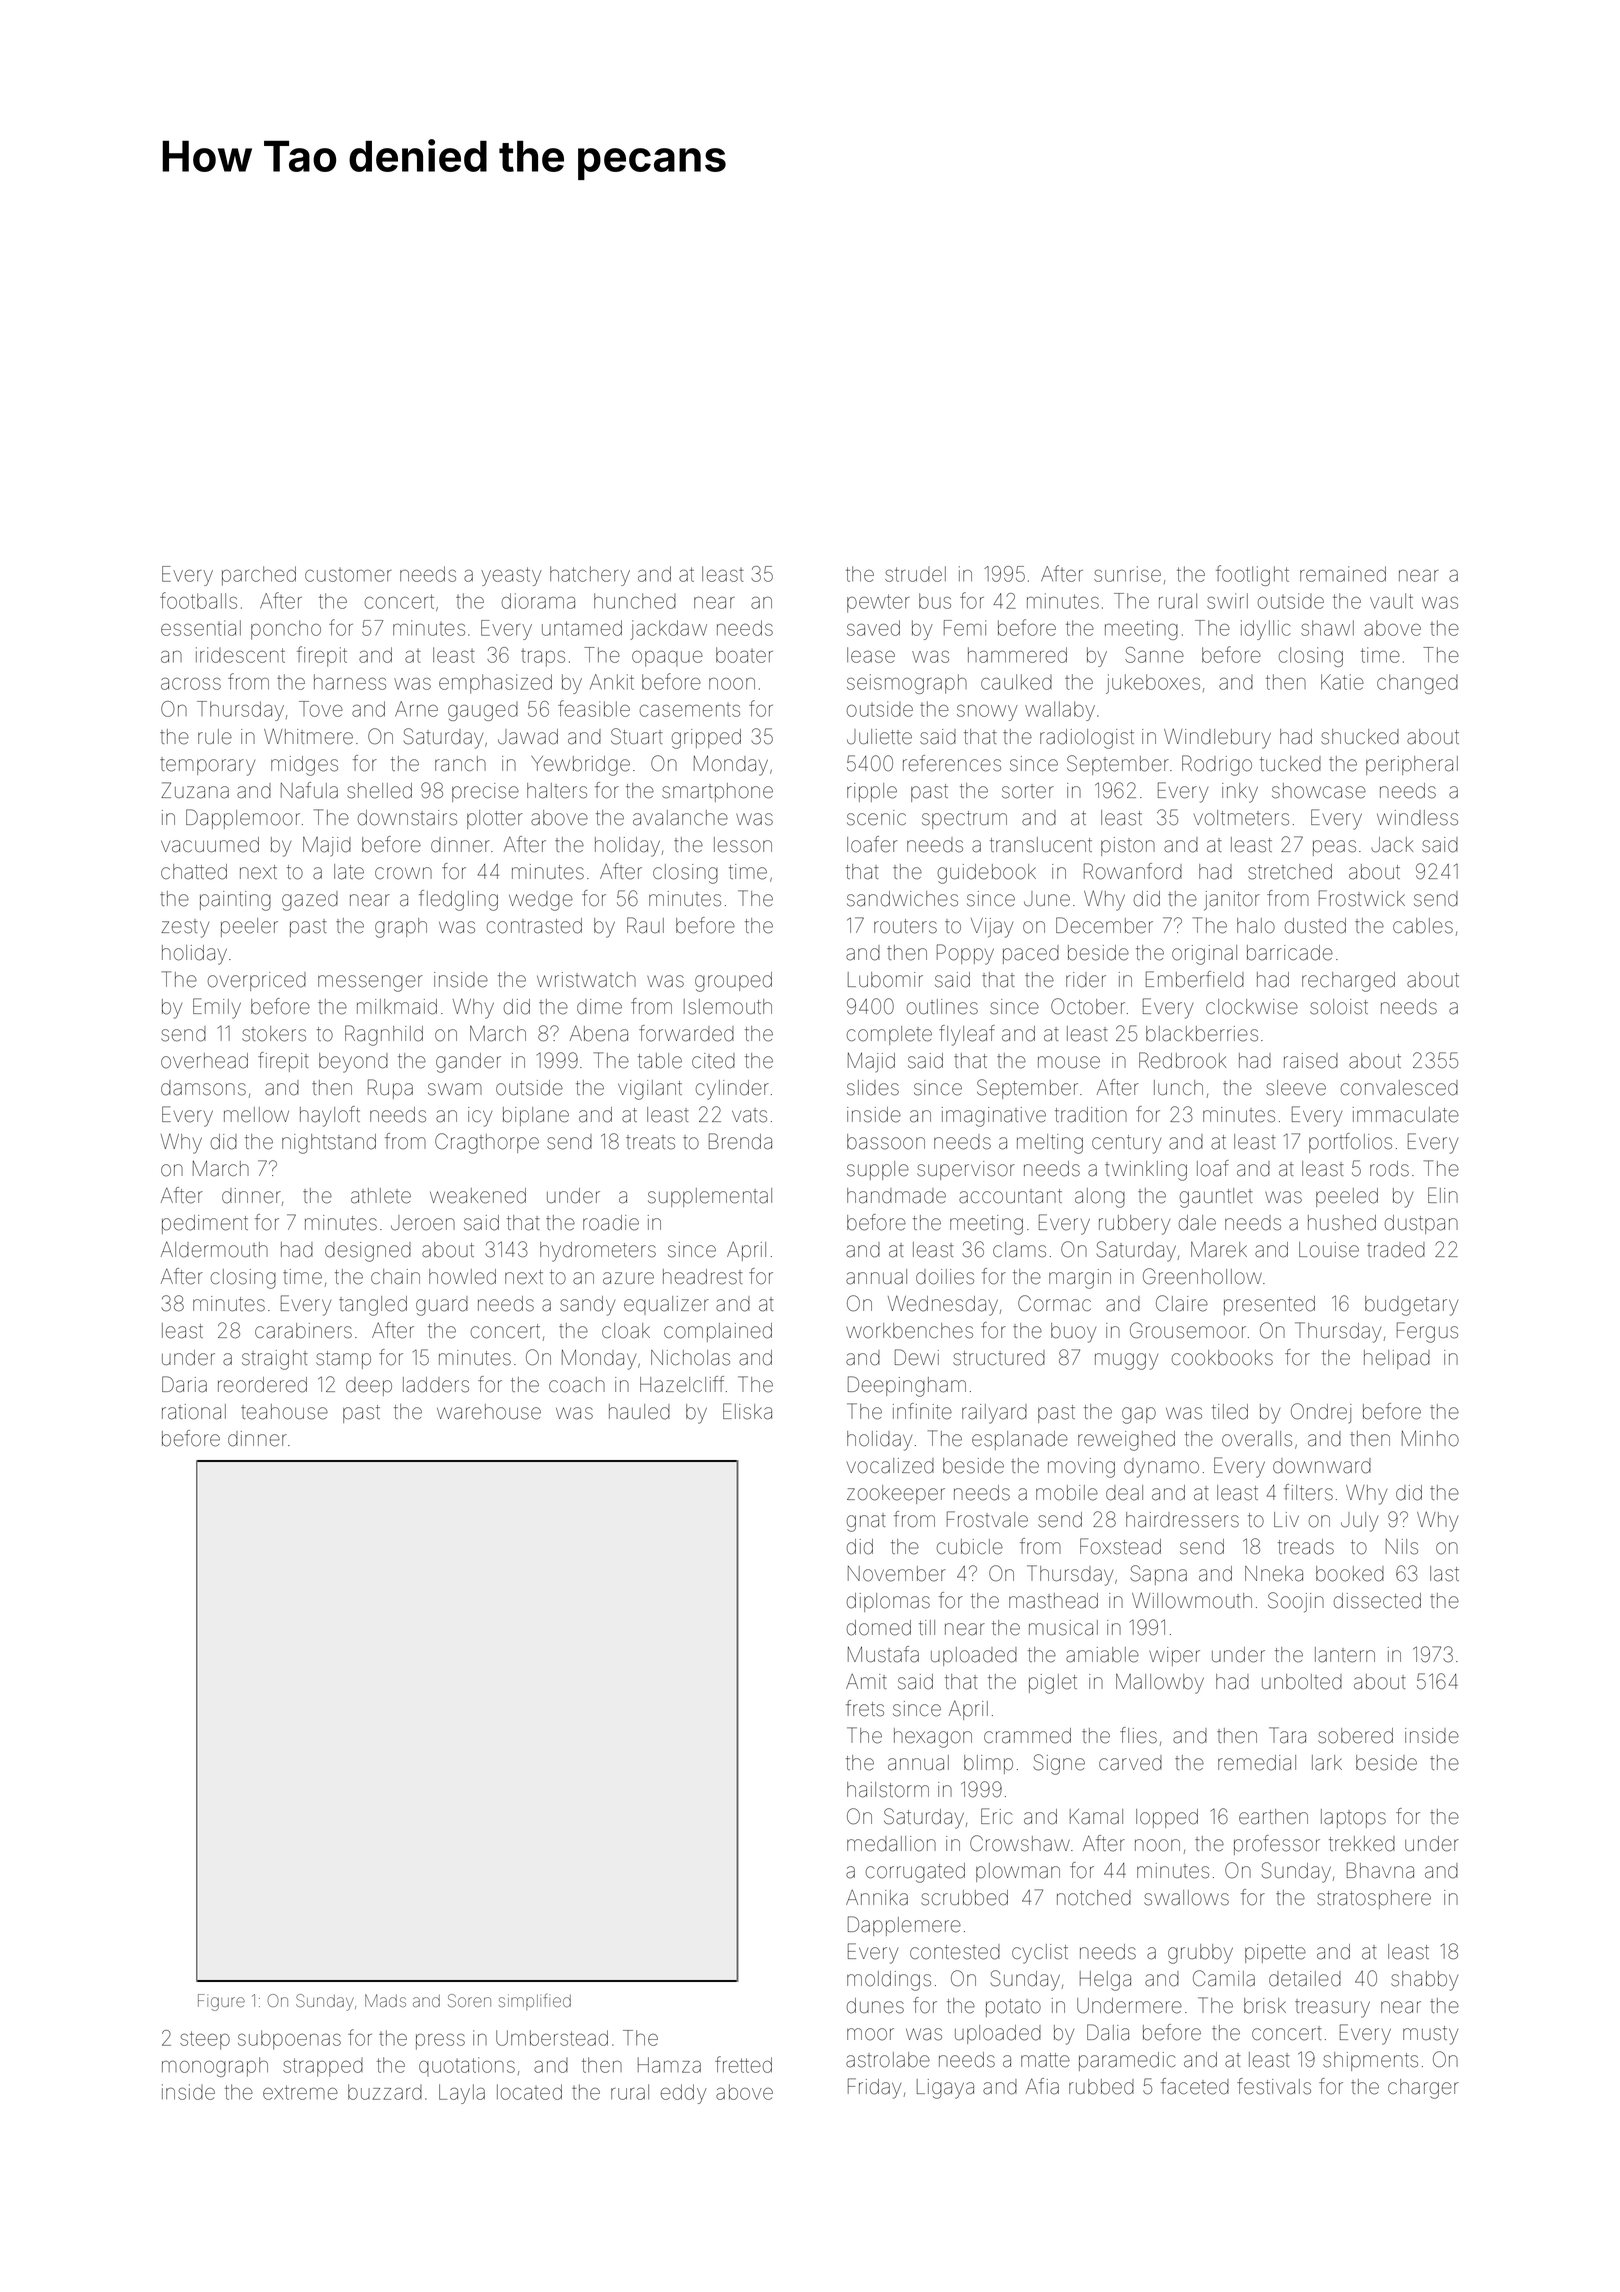 This screenshot has height=2292, width=1620. Describe the element at coordinates (1217, 738) in the screenshot. I see `Windlebury` at that location.
